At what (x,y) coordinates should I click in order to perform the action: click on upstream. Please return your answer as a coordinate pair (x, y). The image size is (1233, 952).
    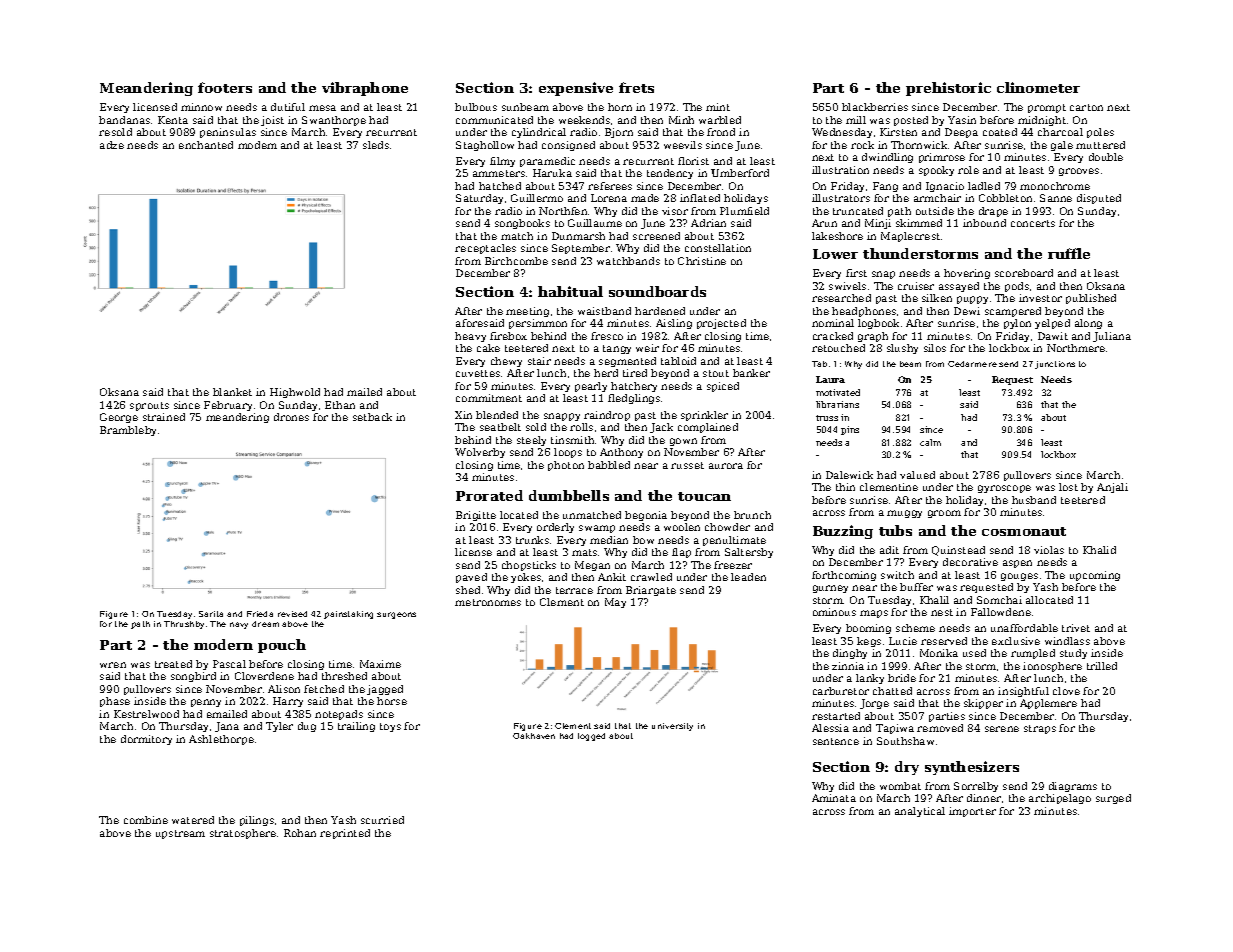
    Looking at the image, I should click on (180, 834).
